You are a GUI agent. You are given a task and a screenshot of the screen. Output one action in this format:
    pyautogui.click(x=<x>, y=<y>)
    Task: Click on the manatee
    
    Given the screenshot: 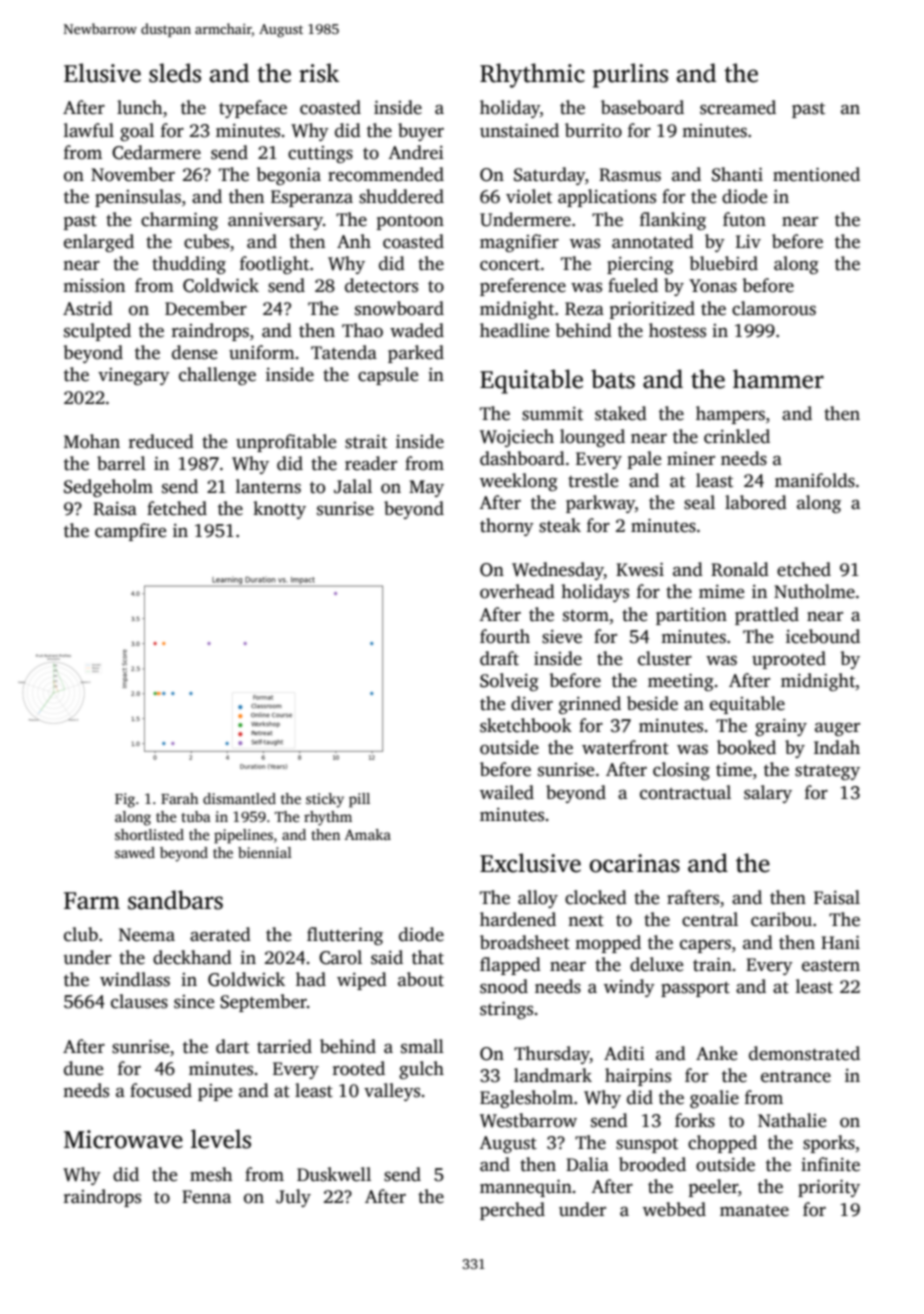 What is the action you would take?
    pyautogui.click(x=754, y=1211)
